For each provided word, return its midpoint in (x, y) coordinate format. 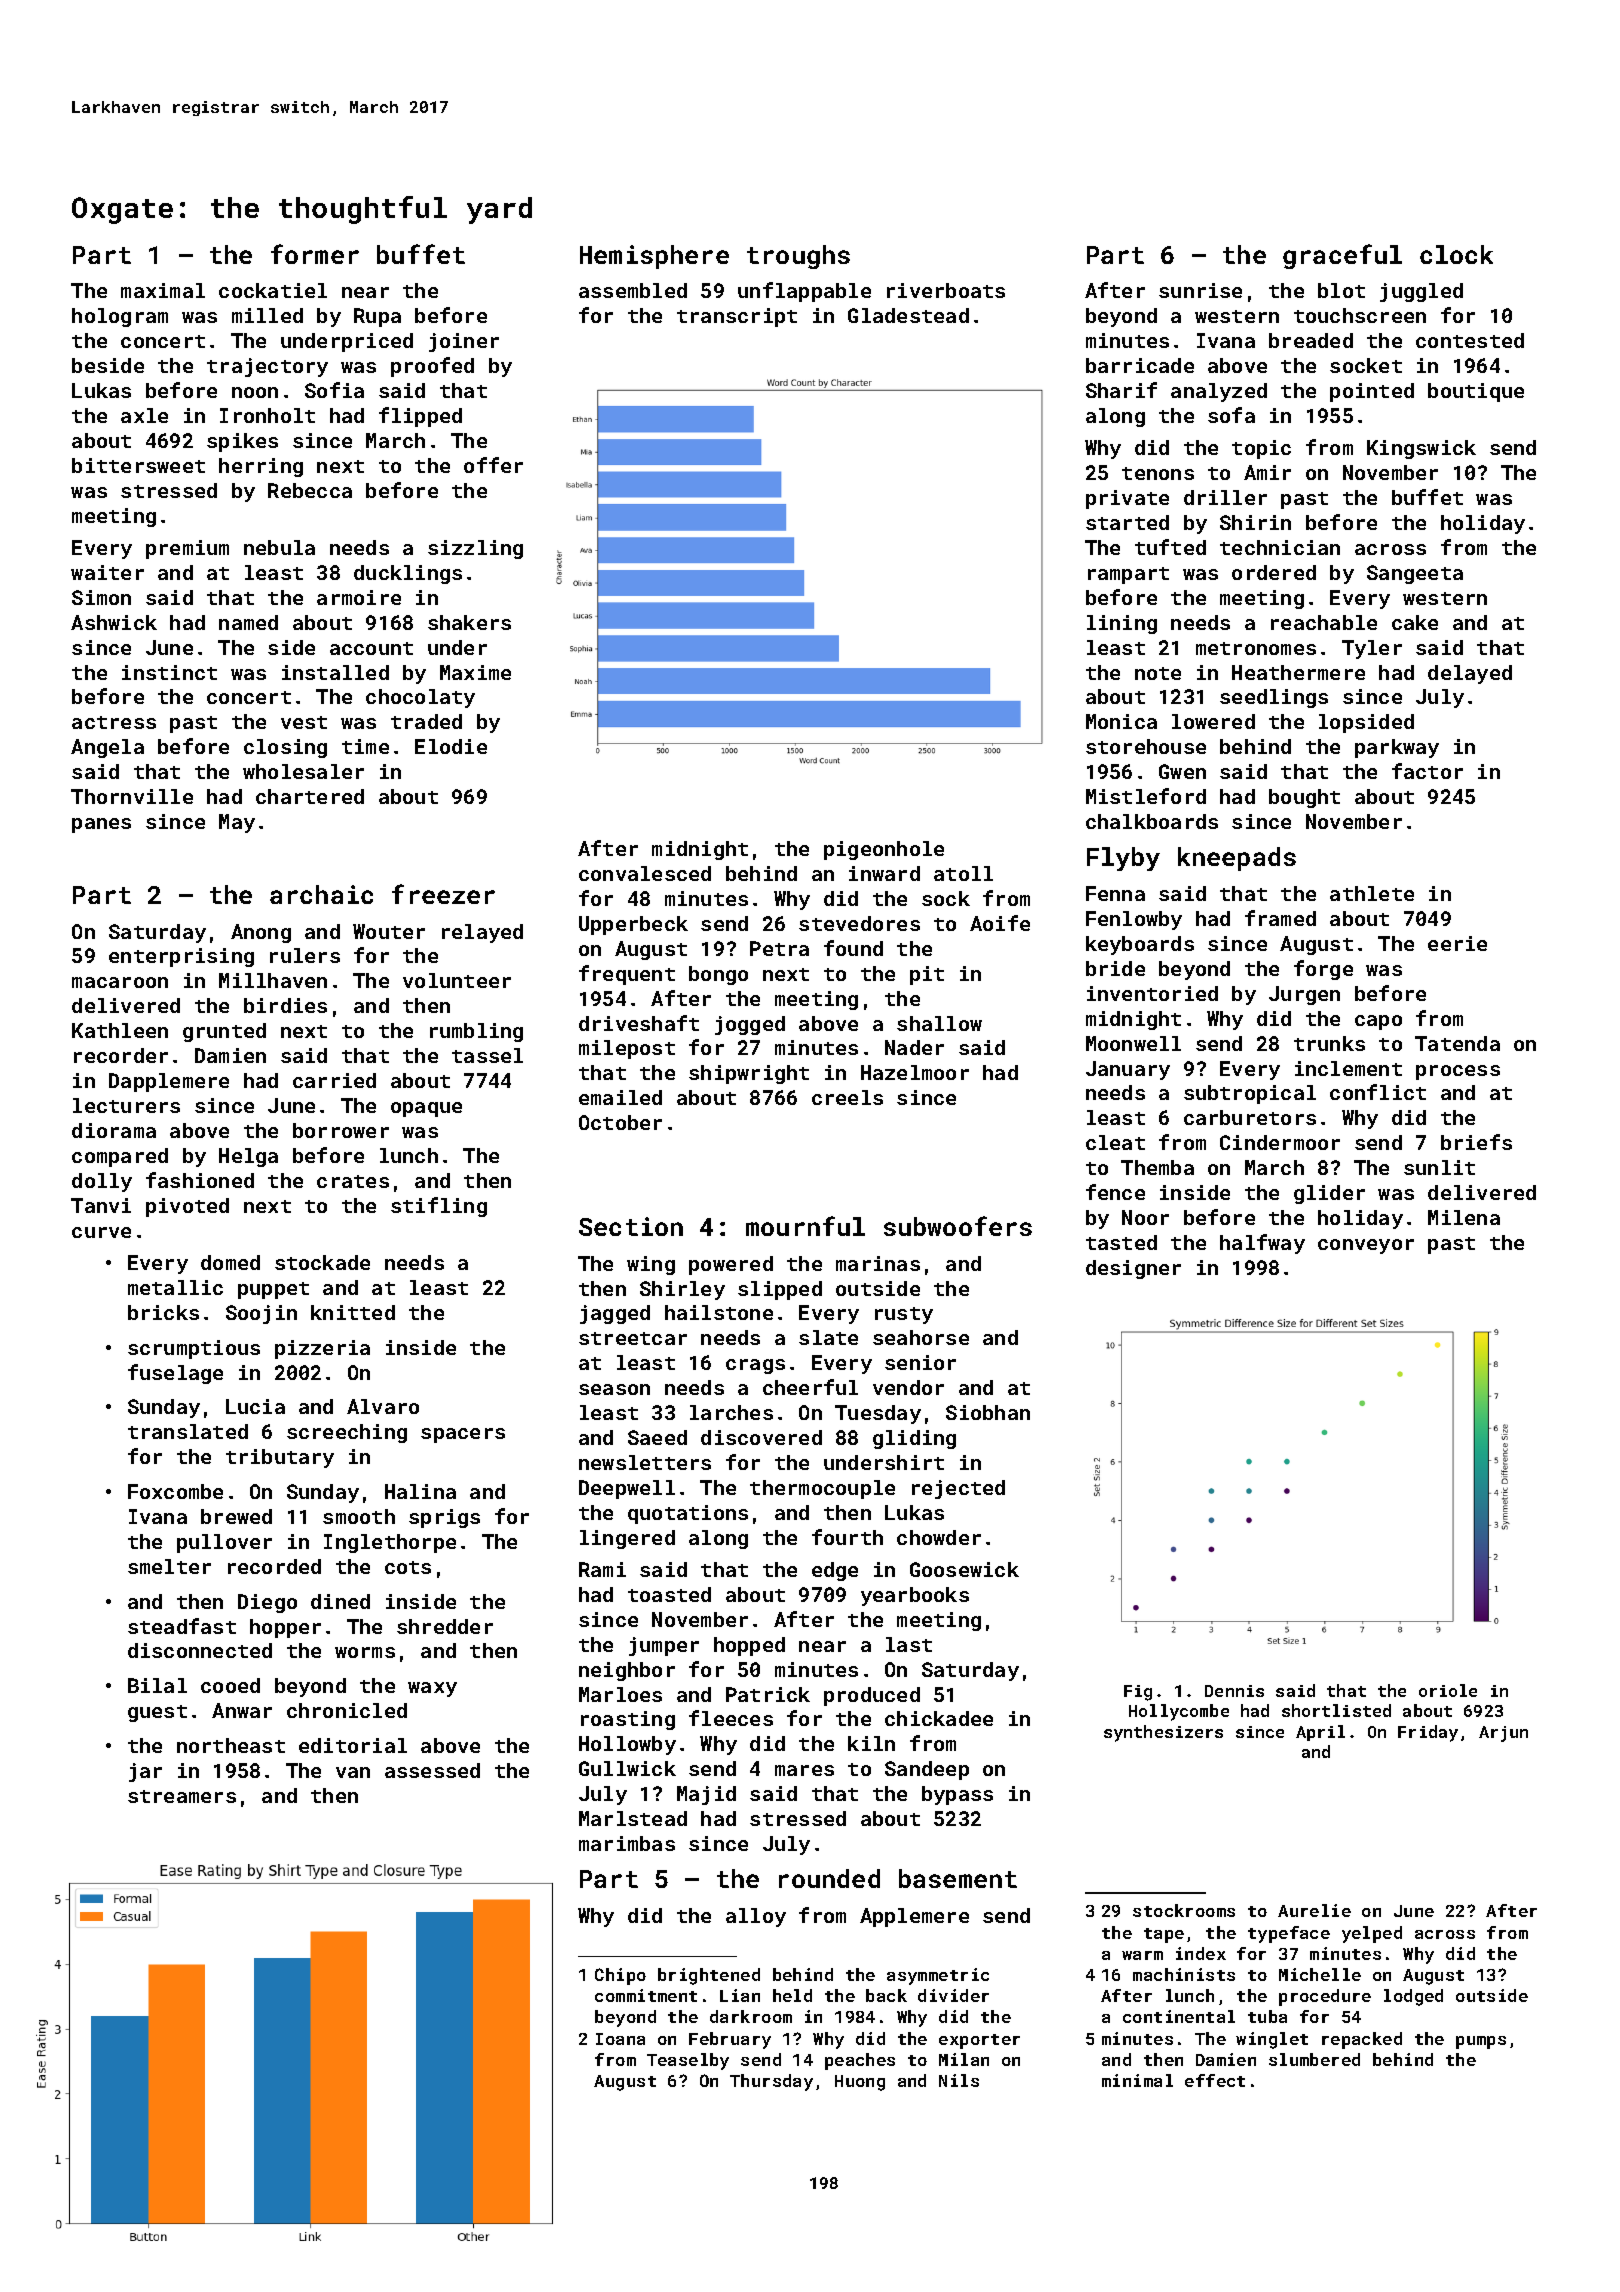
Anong (261, 933)
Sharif (1121, 390)
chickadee (939, 1718)
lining (1122, 624)
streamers (182, 1796)
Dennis (1234, 1691)
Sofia (334, 390)
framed (1280, 918)
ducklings (408, 574)
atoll (963, 873)
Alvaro (383, 1406)
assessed (432, 1770)
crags (755, 1366)
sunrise (1200, 290)
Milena (1464, 1217)
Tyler (1372, 649)
